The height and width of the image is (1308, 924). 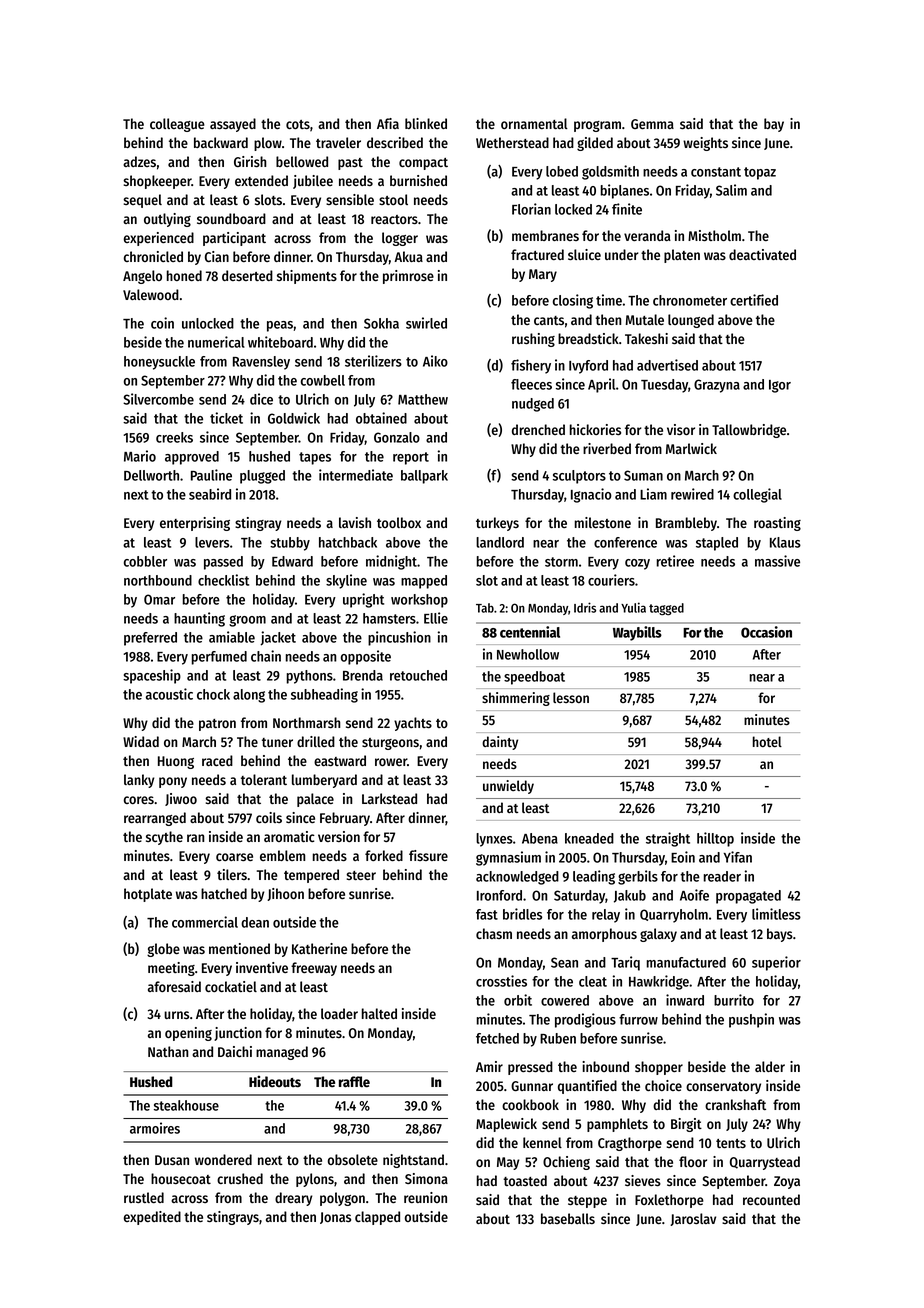 I want to click on biplanes, so click(x=624, y=191).
